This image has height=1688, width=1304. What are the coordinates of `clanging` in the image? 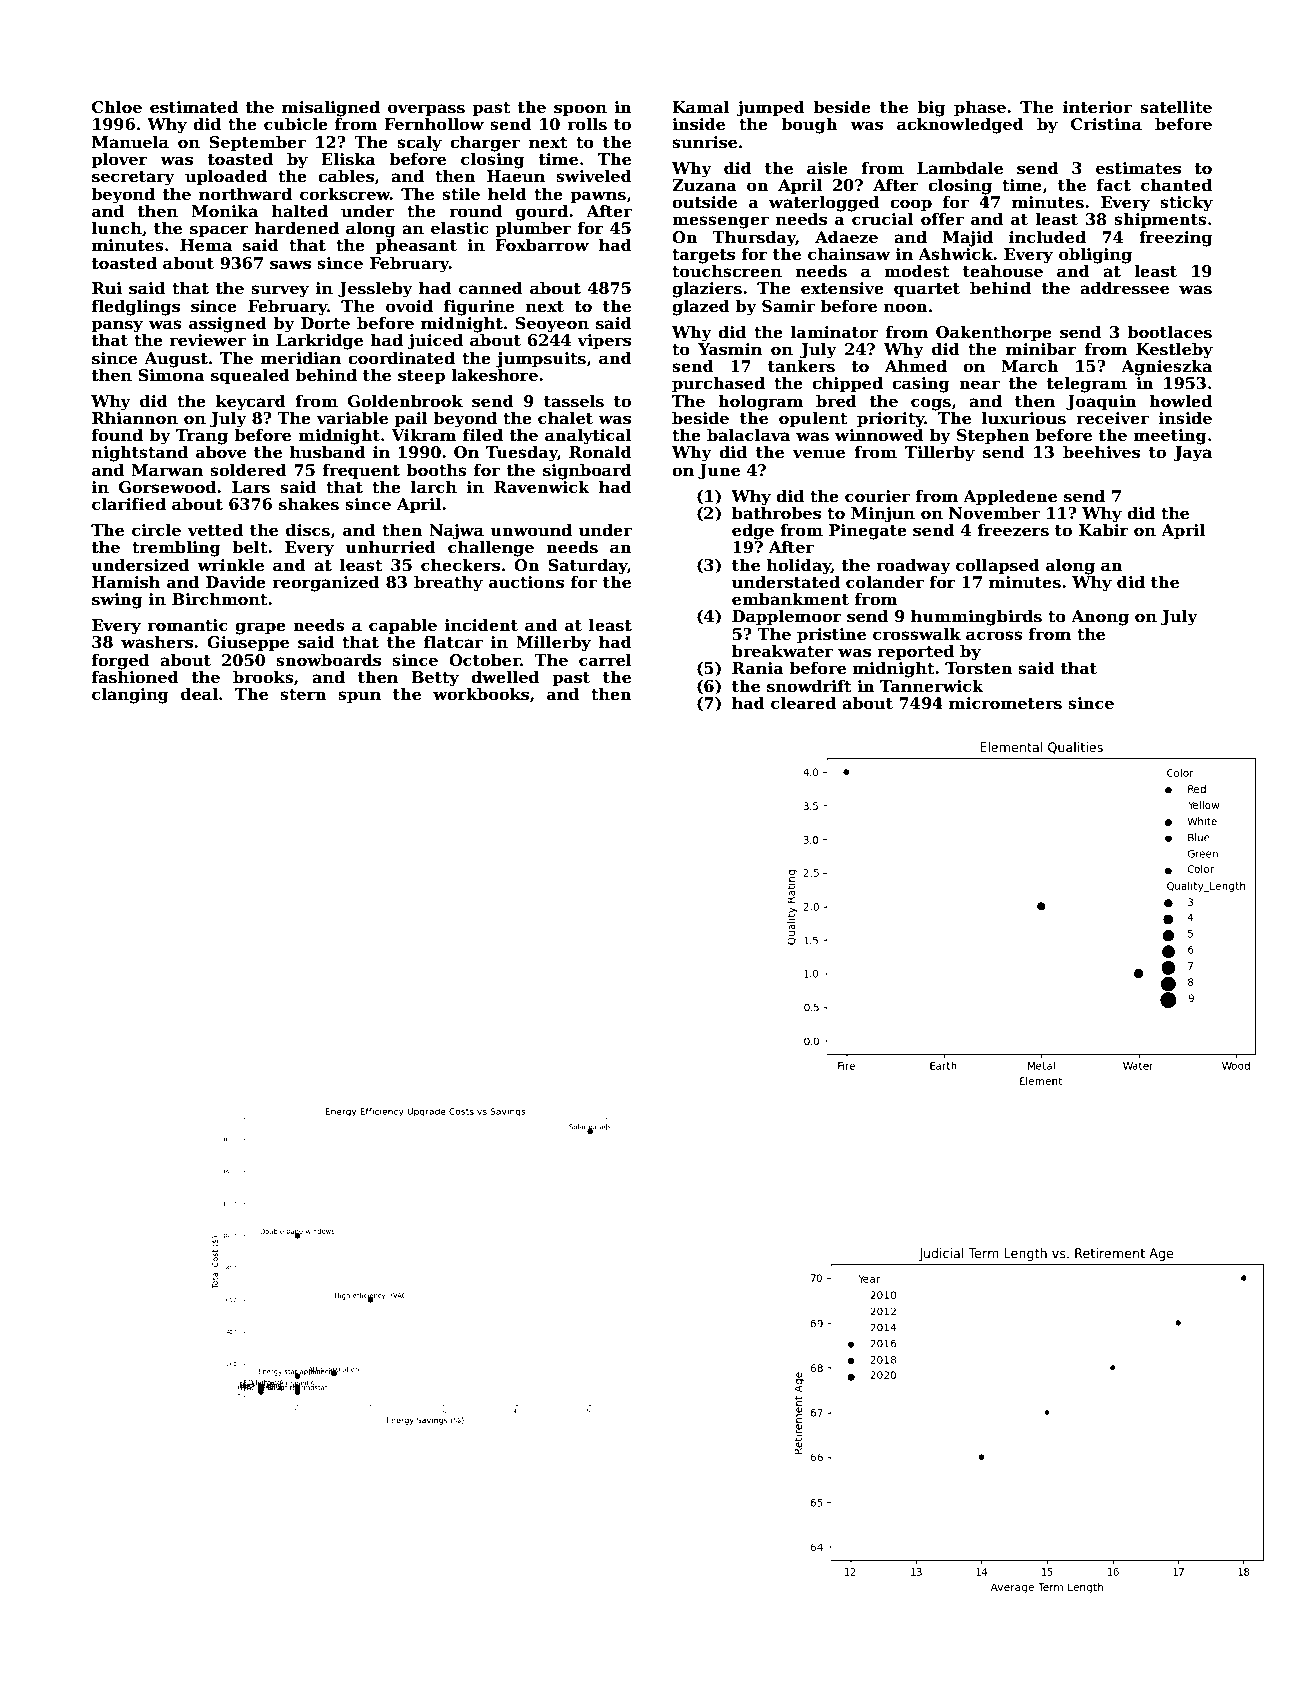 It's located at (130, 695).
